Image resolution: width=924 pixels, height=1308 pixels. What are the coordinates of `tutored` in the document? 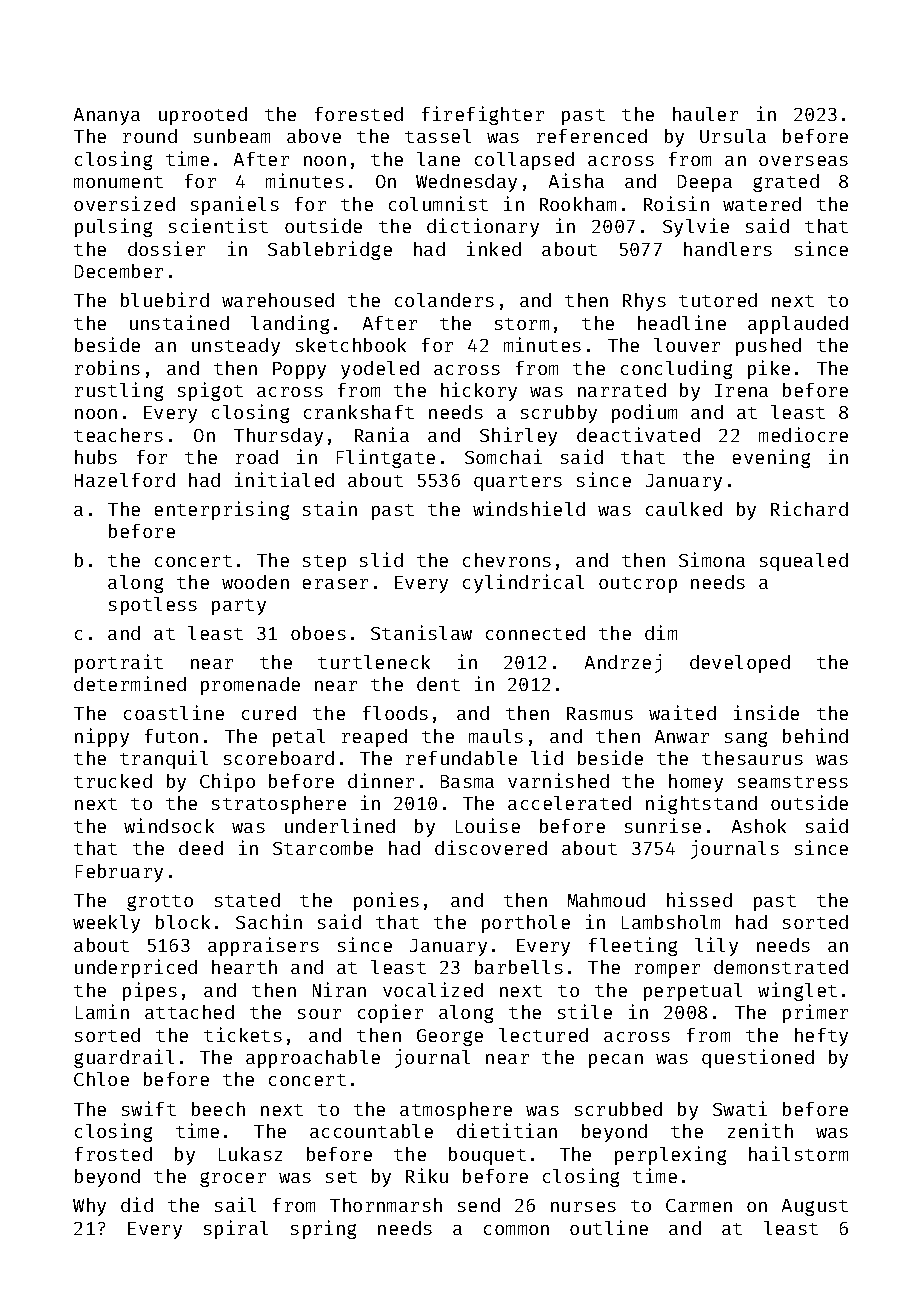 It's located at (718, 300).
